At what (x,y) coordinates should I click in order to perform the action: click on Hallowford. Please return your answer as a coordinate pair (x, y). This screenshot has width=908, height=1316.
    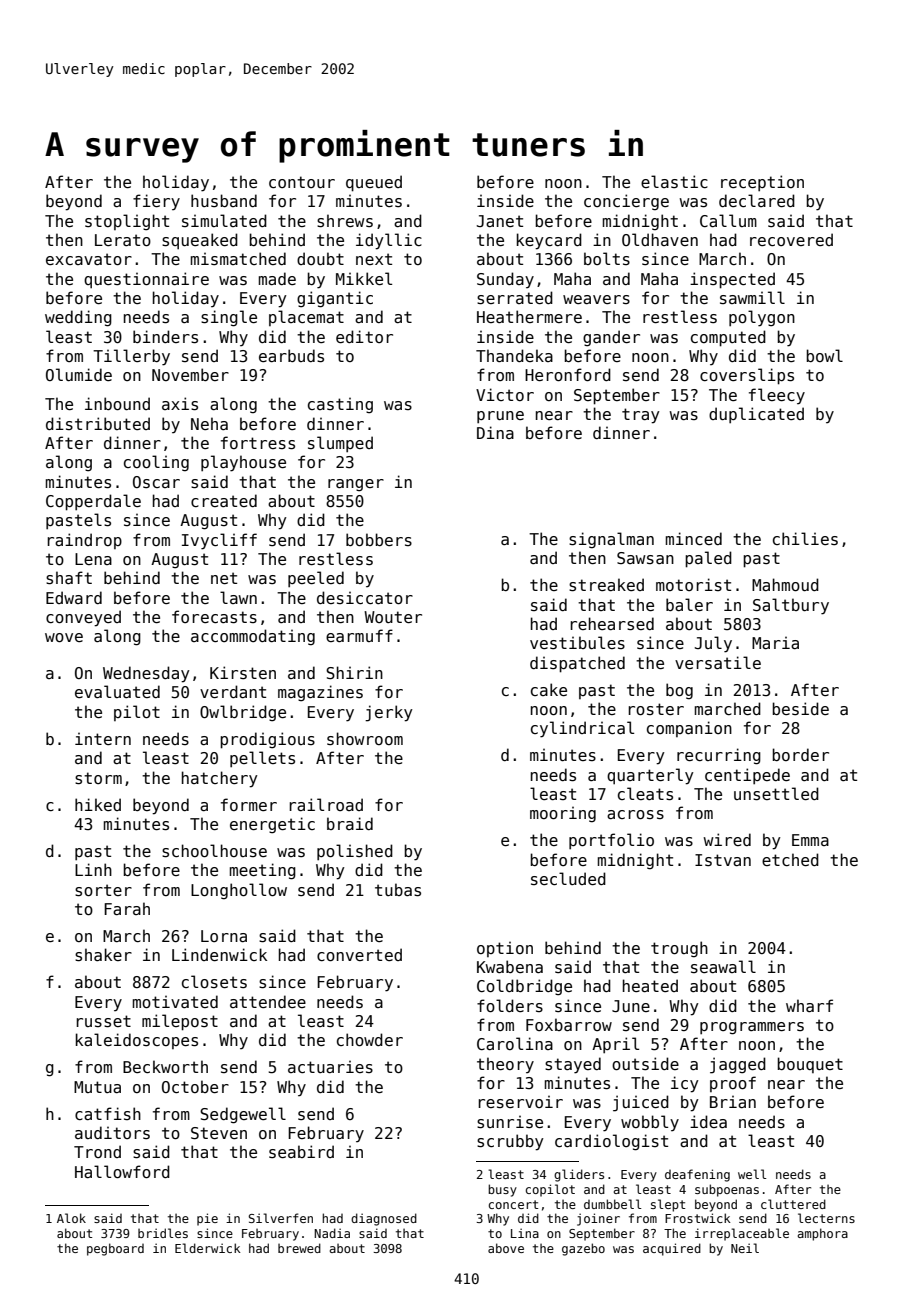
    Looking at the image, I should click on (122, 1172).
